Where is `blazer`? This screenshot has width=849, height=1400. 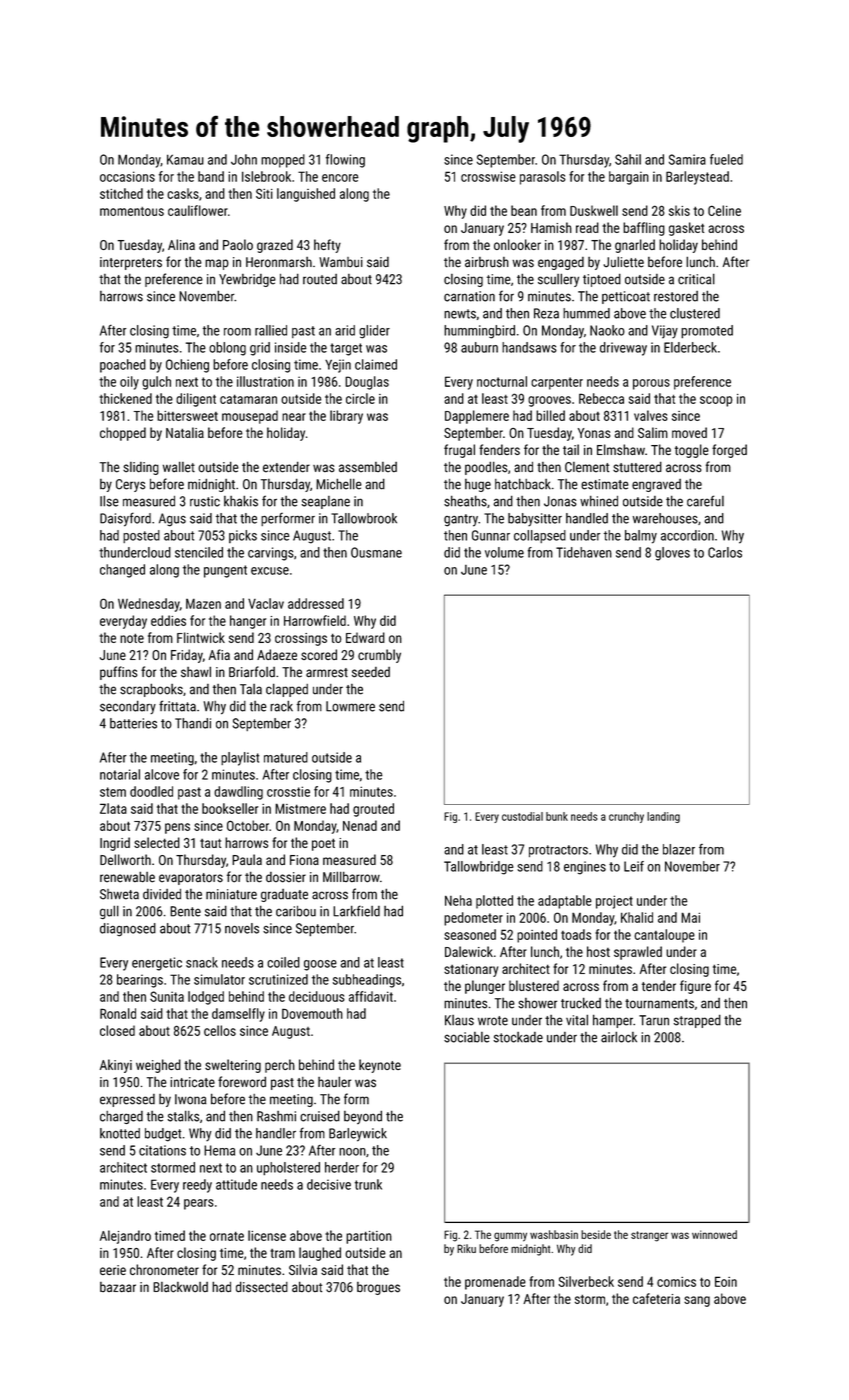 blazer is located at coordinates (679, 849).
